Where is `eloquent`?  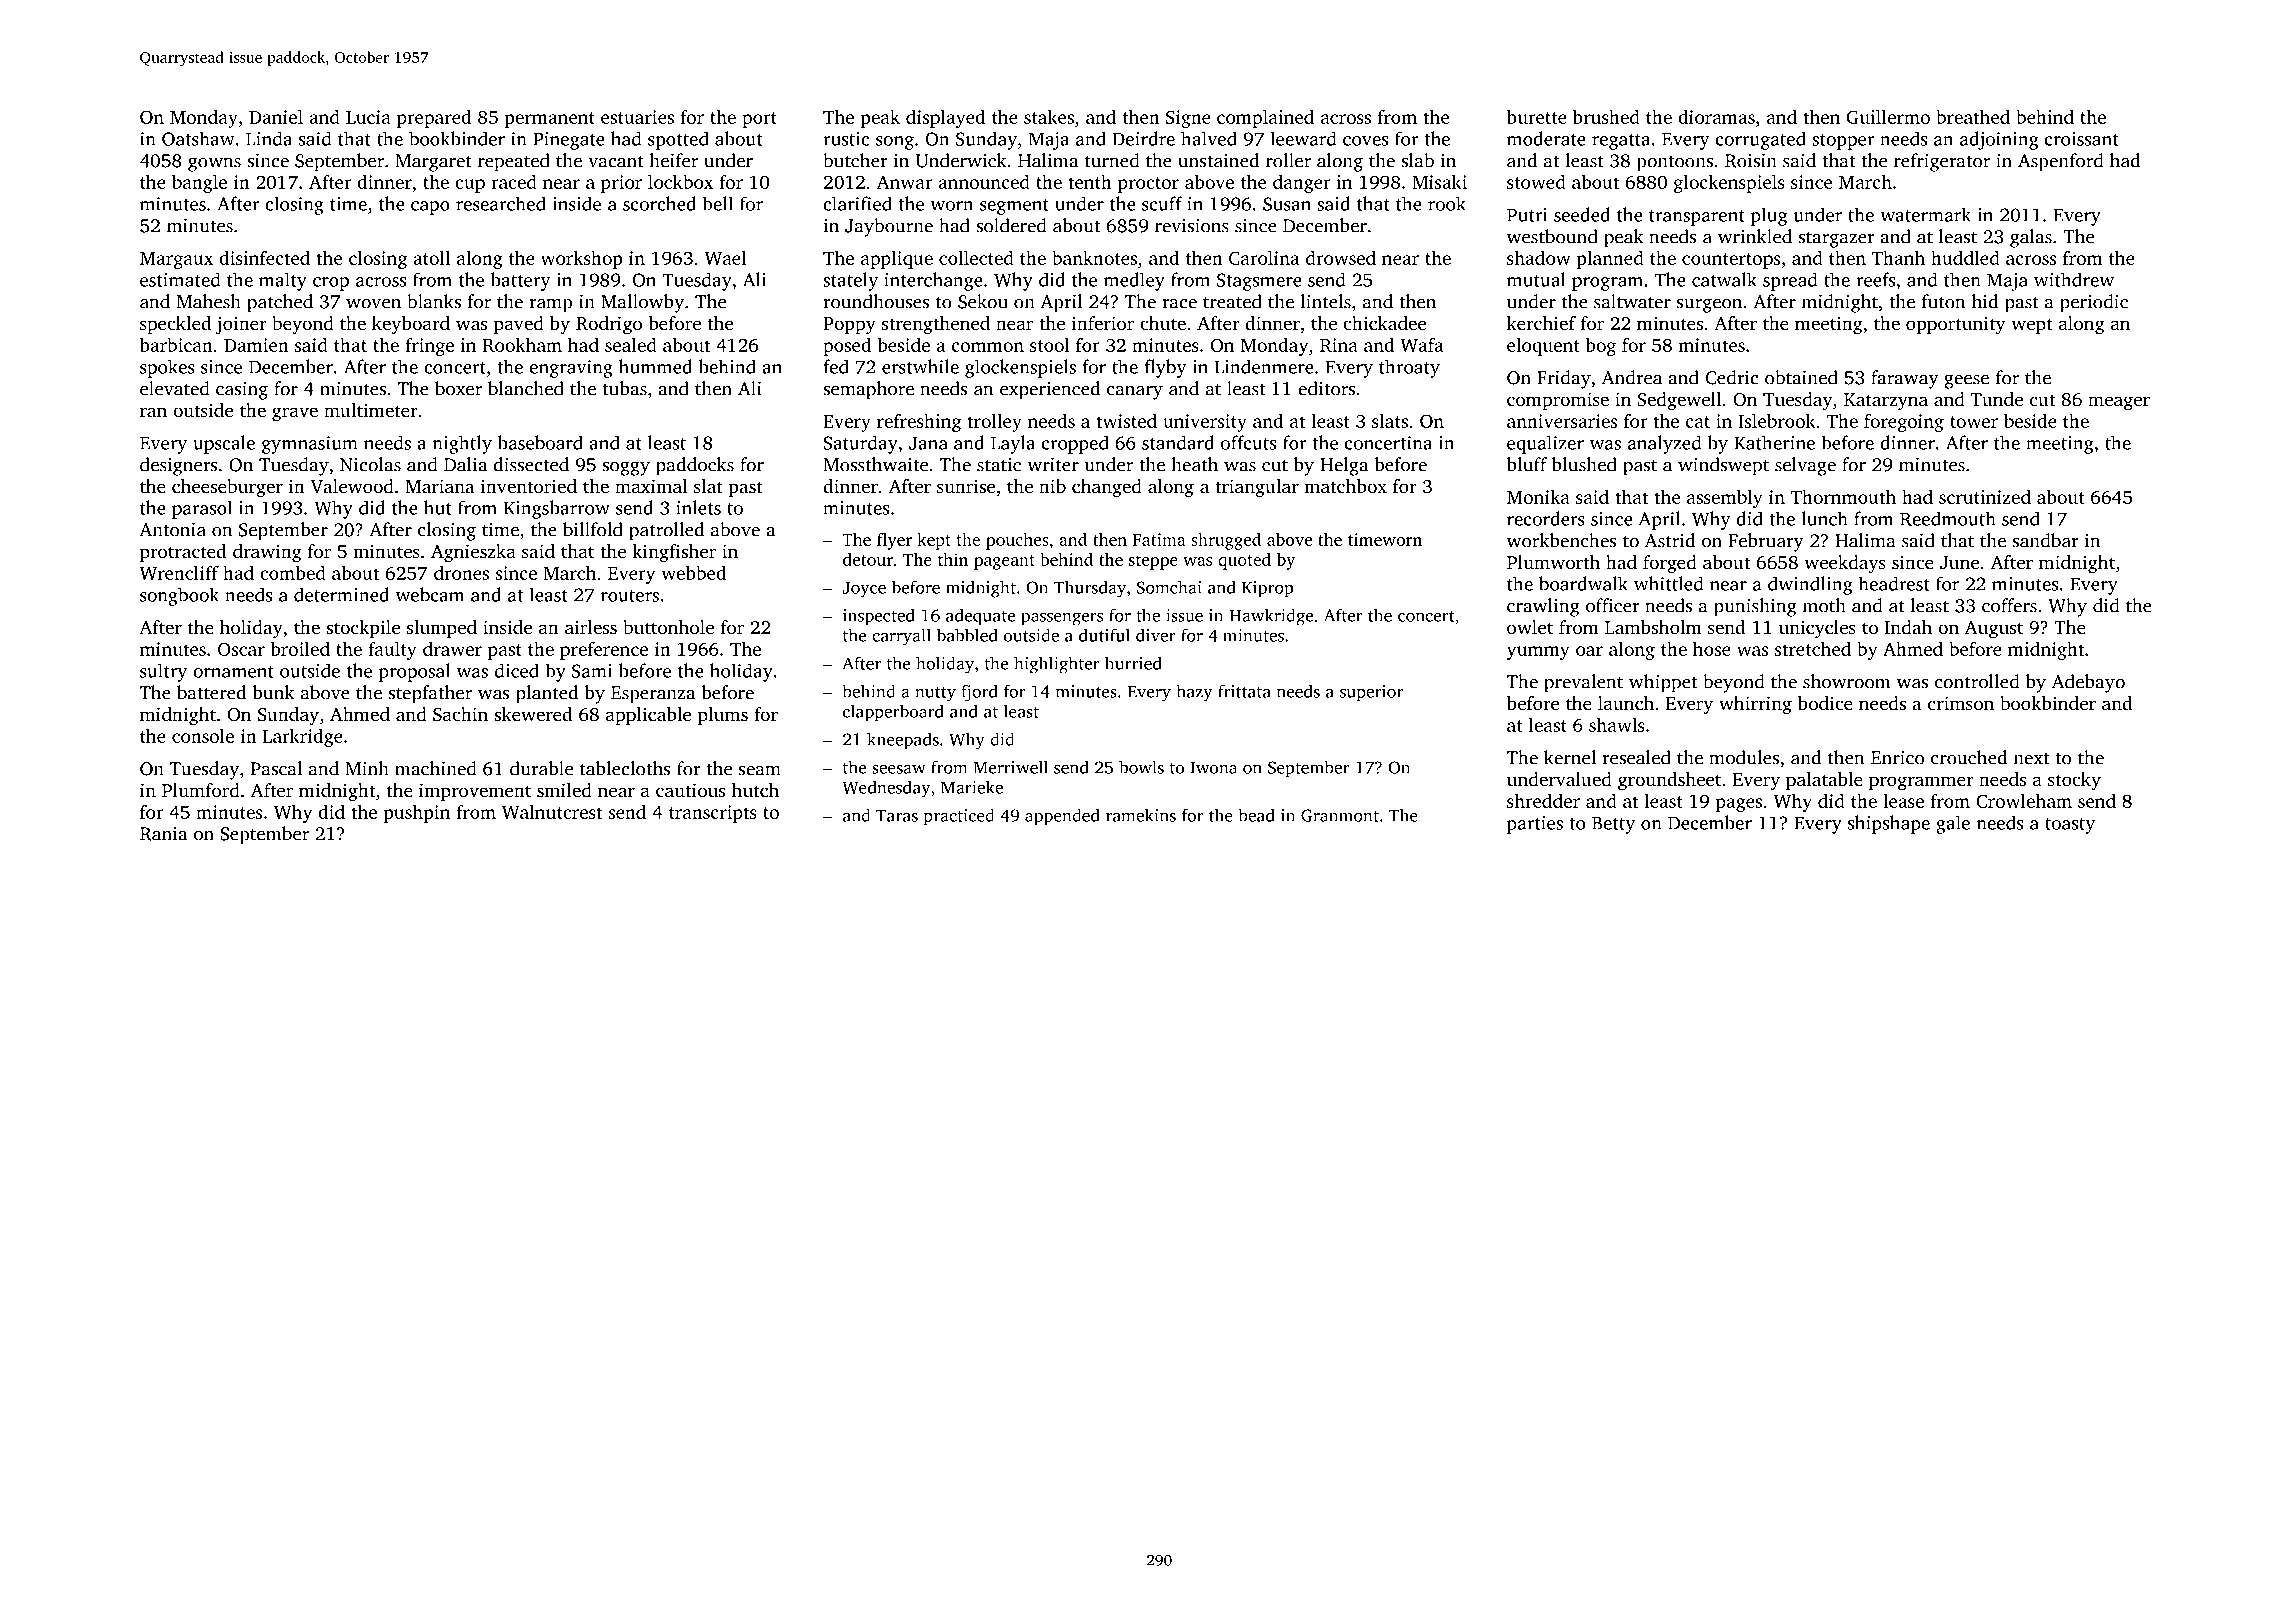 eloquent is located at coordinates (1543, 347).
